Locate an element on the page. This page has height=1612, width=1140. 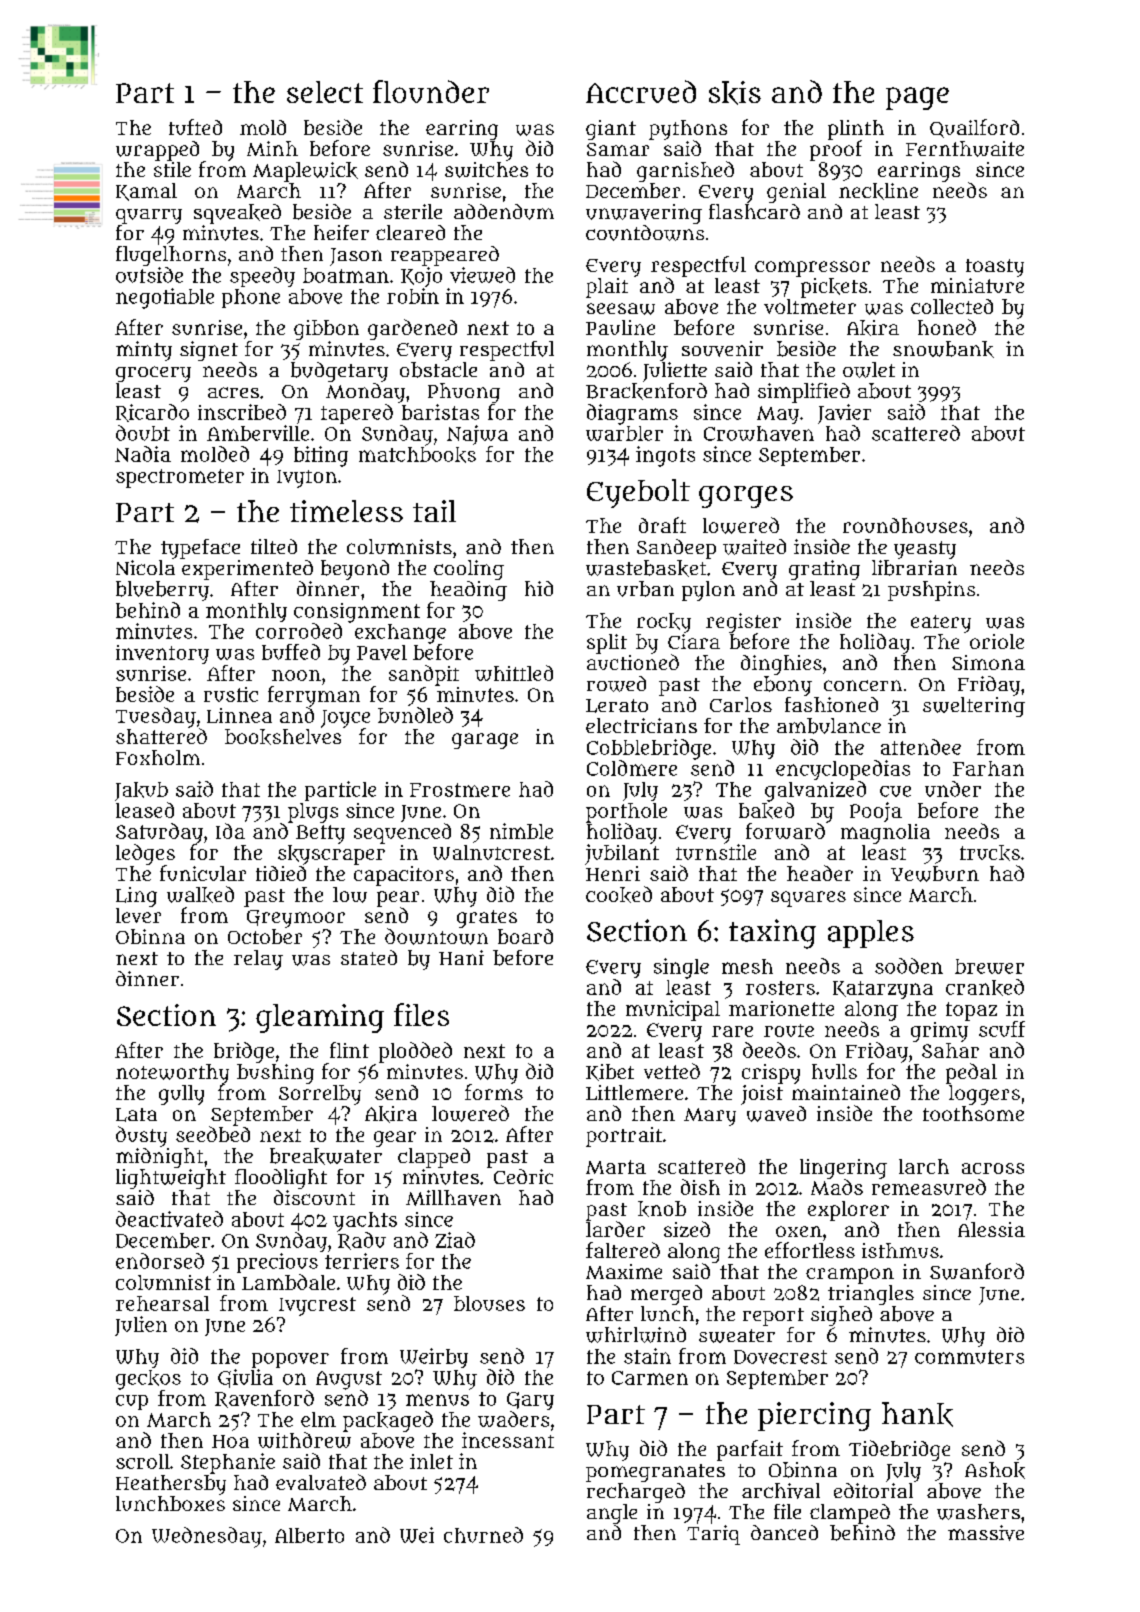
plait is located at coordinates (607, 288).
